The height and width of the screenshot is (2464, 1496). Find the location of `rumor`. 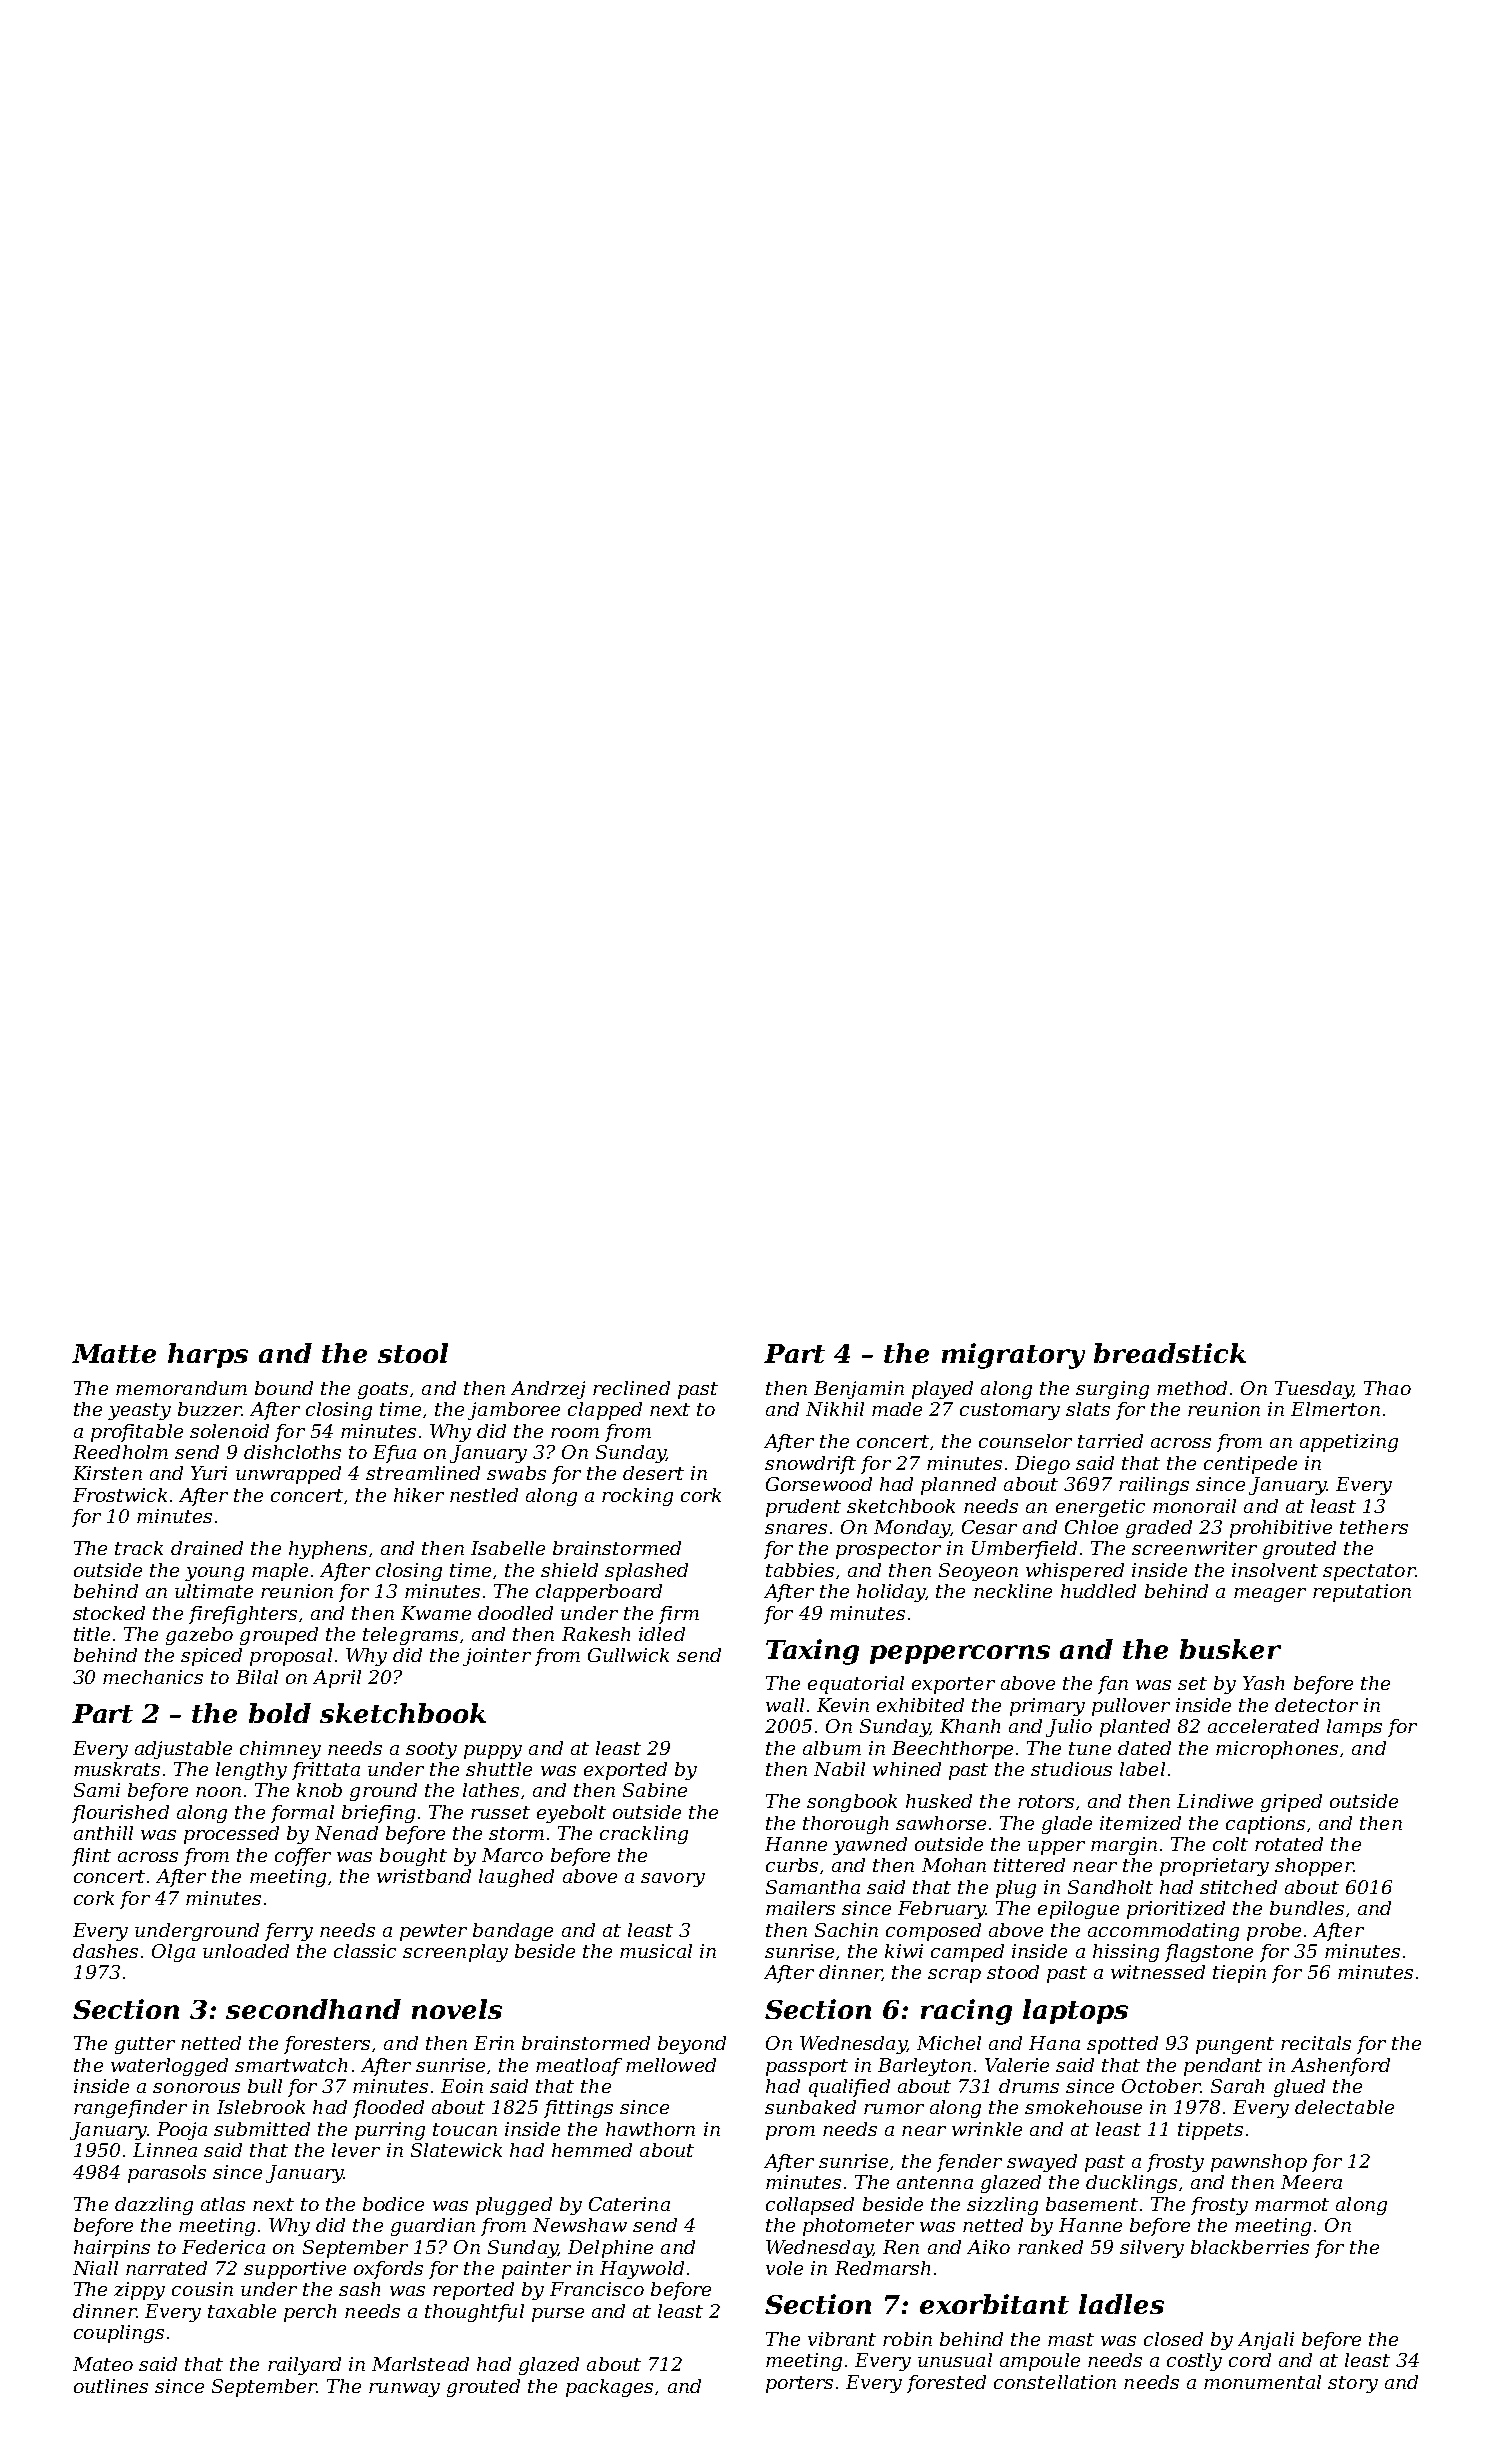

rumor is located at coordinates (894, 2109).
